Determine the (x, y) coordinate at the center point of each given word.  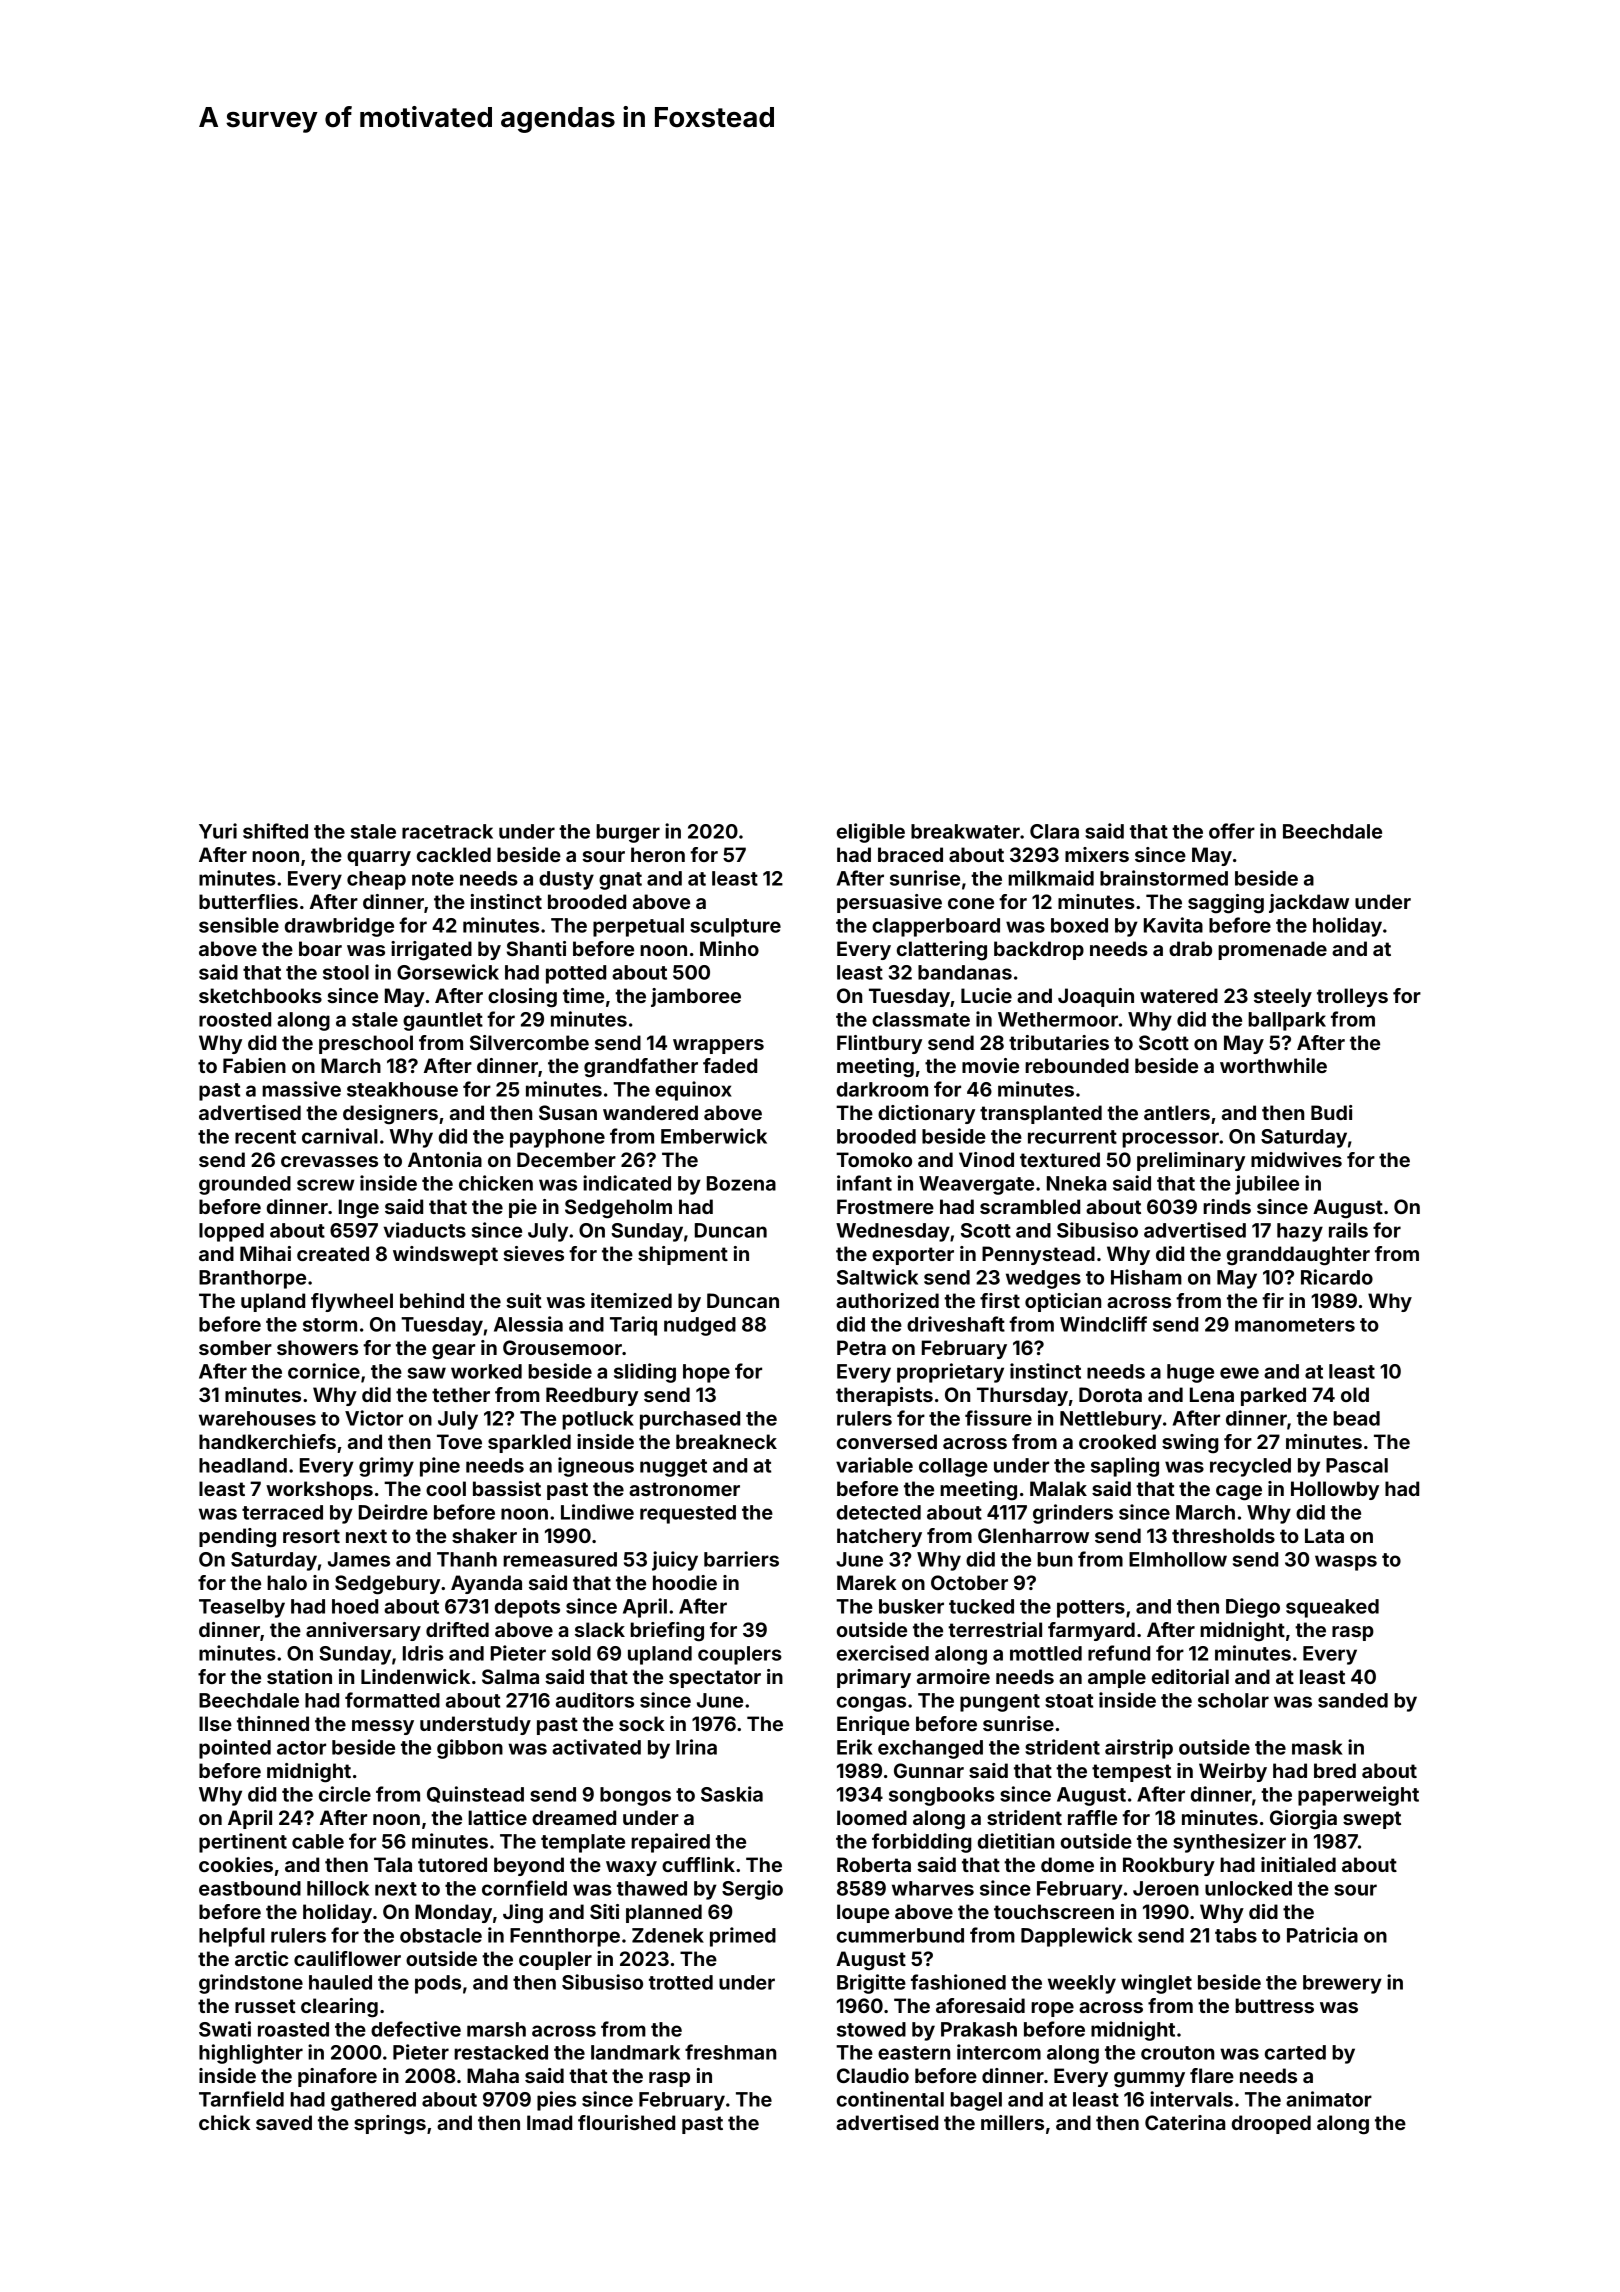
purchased (690, 1420)
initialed (1298, 1864)
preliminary (1191, 1161)
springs (390, 2125)
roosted (235, 1019)
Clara (1054, 831)
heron (658, 854)
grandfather (641, 1068)
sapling (1125, 1467)
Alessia (528, 1324)
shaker (484, 1535)
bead (1356, 1418)
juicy (675, 1561)
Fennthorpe (565, 1937)
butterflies (248, 901)
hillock (338, 1888)
